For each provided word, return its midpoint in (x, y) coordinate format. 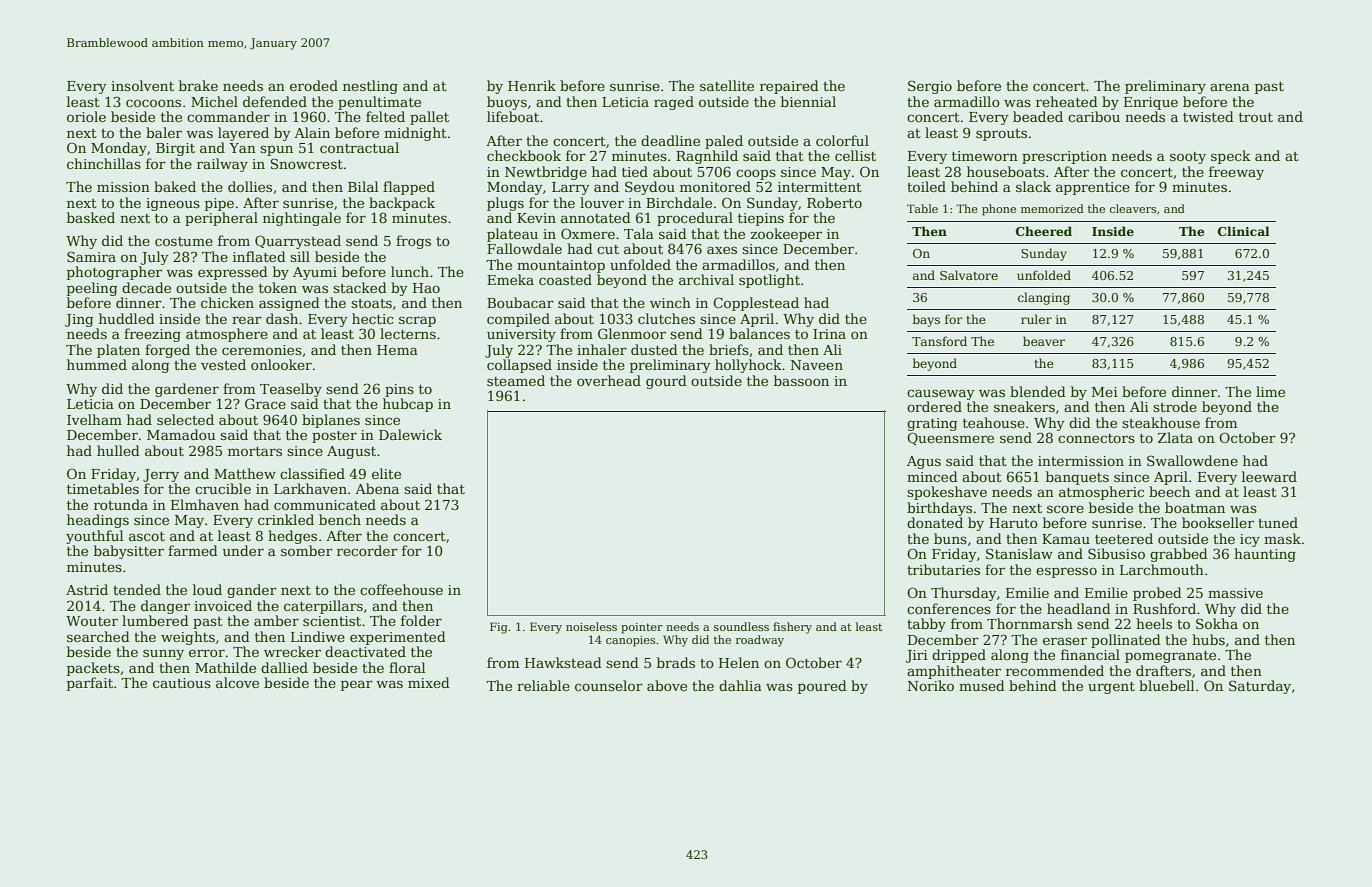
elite (386, 473)
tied (635, 171)
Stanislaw (1019, 553)
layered (243, 134)
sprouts (1001, 135)
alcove (237, 682)
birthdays (939, 509)
